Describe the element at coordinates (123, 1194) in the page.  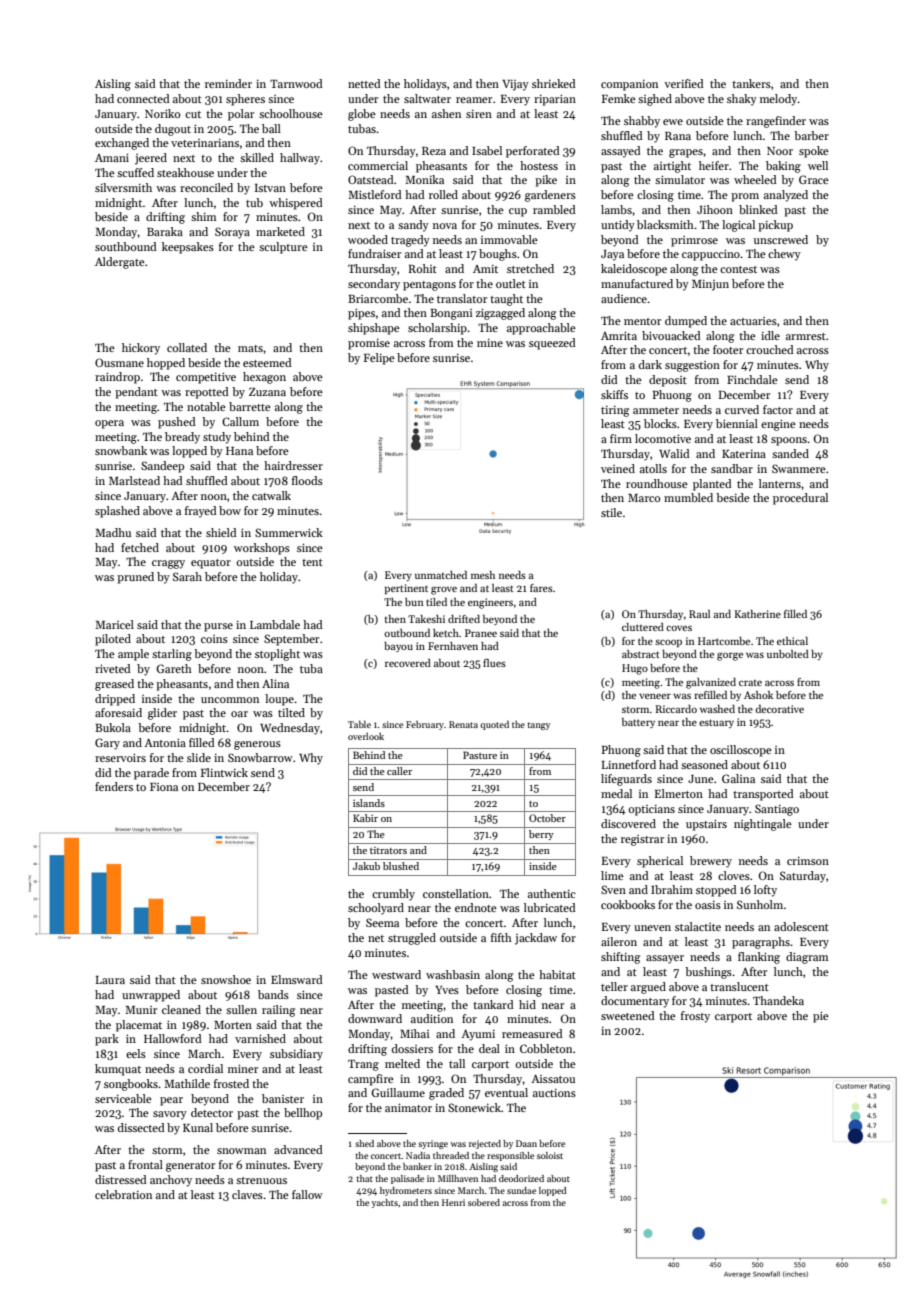
I see `celebration` at that location.
